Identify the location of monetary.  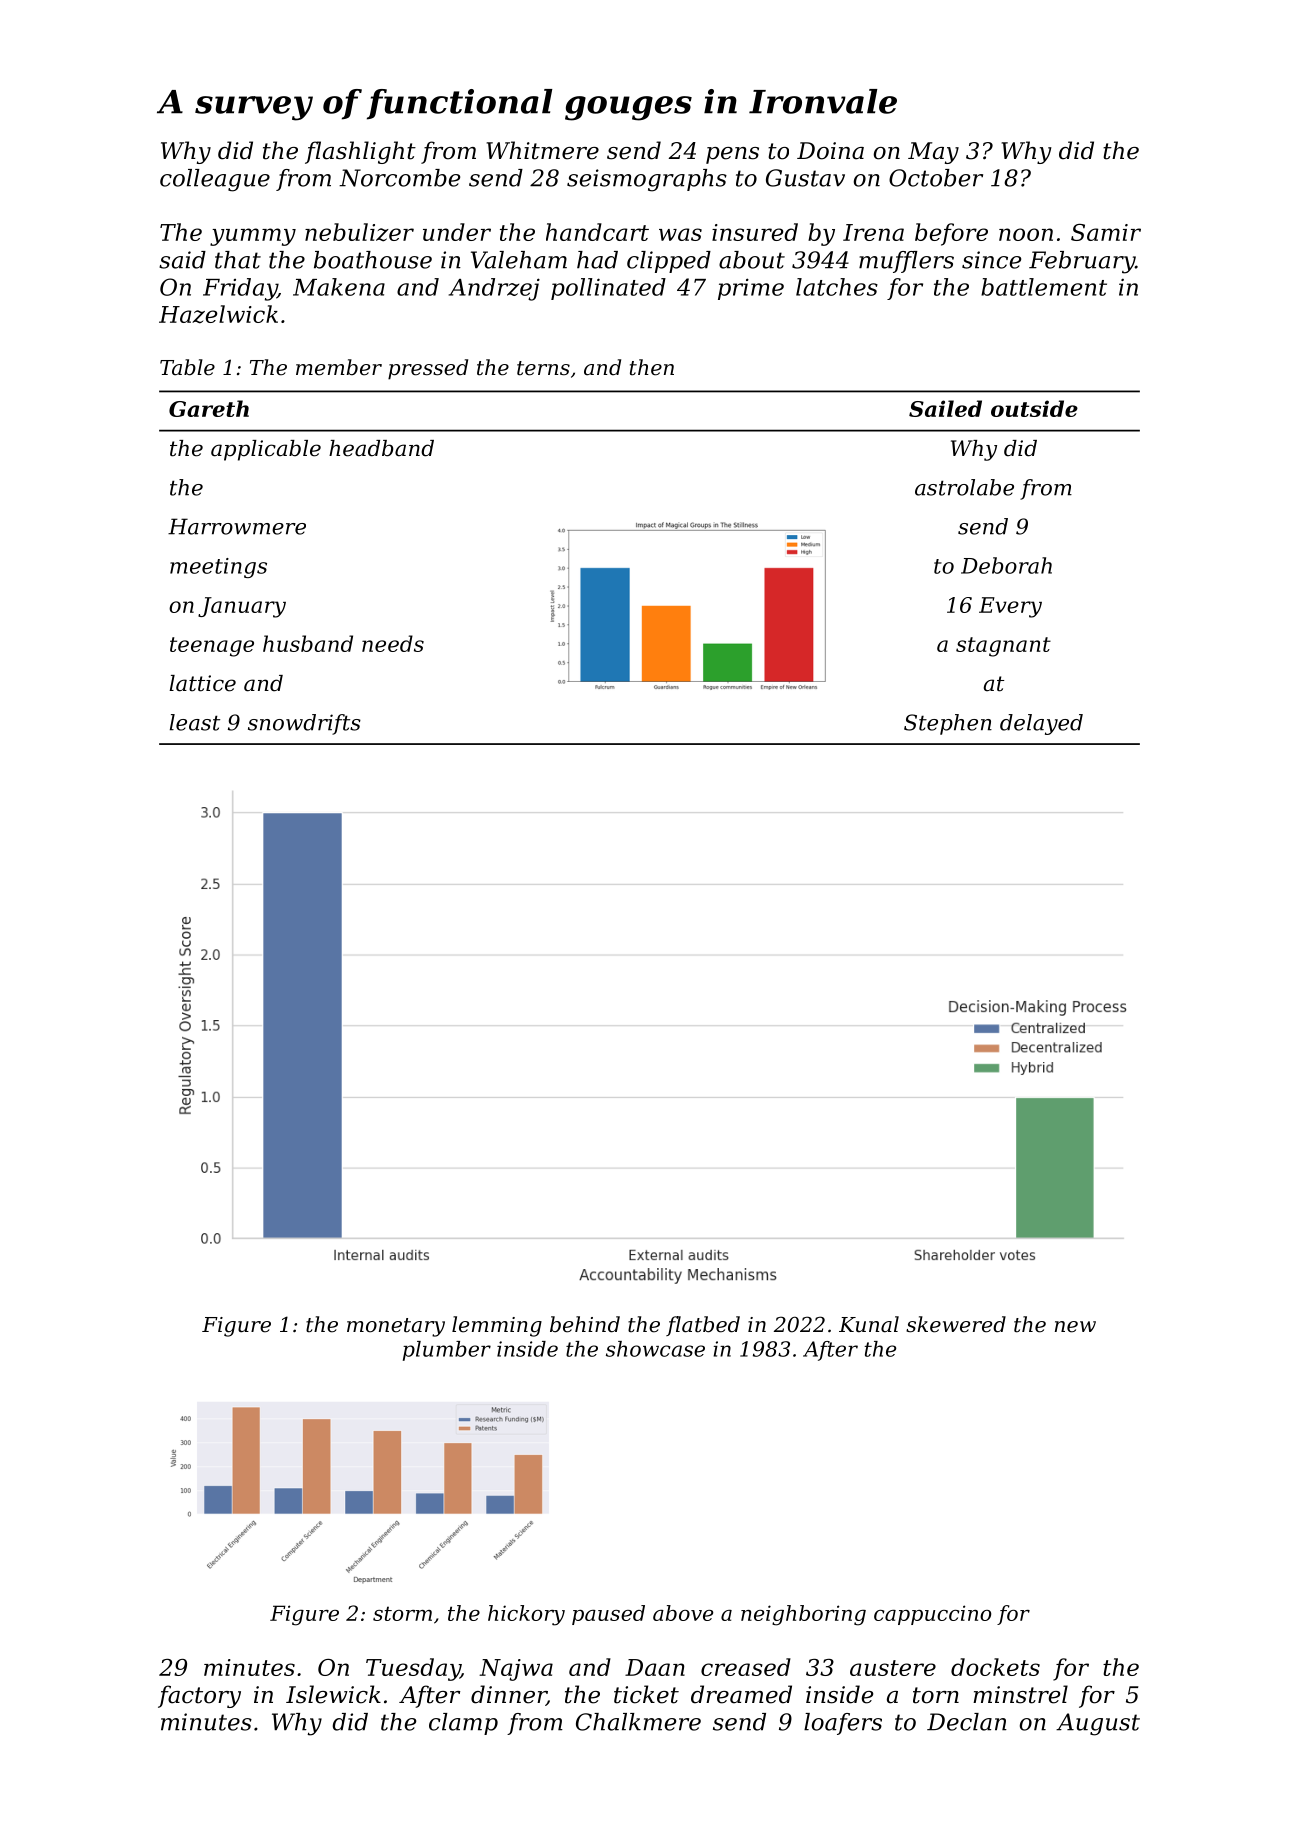
(396, 1327).
